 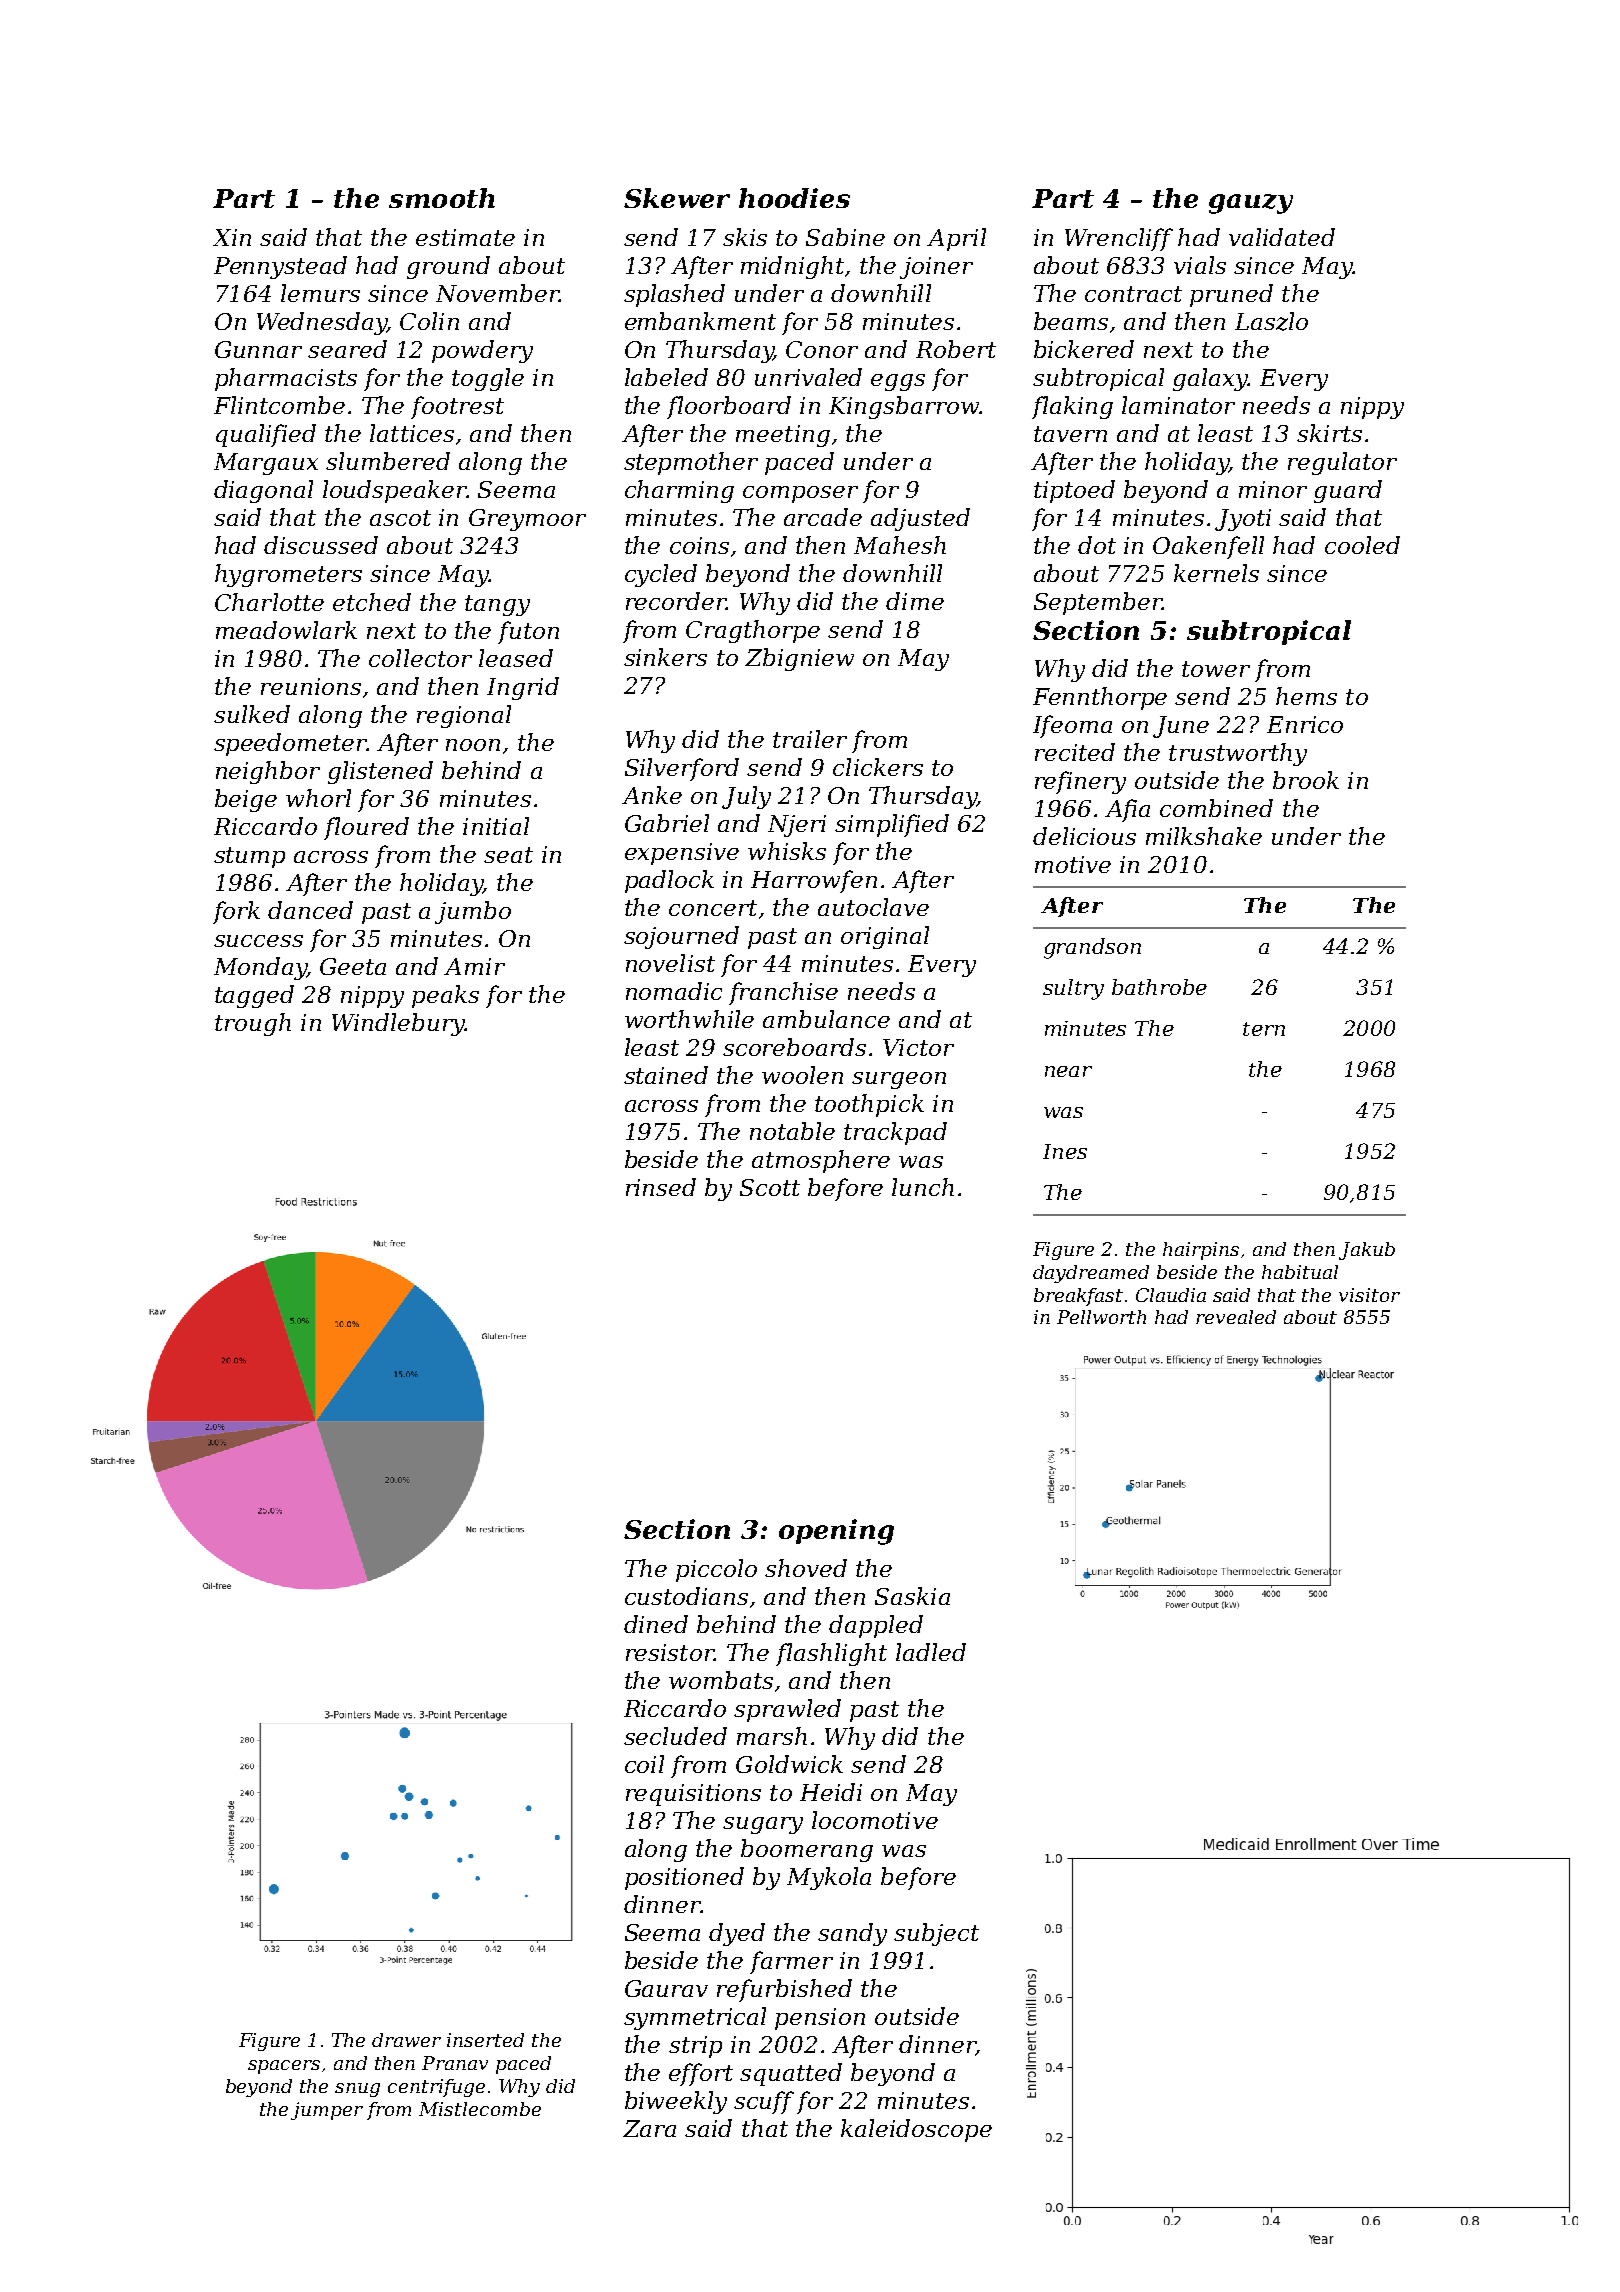 I want to click on coins, so click(x=699, y=545).
